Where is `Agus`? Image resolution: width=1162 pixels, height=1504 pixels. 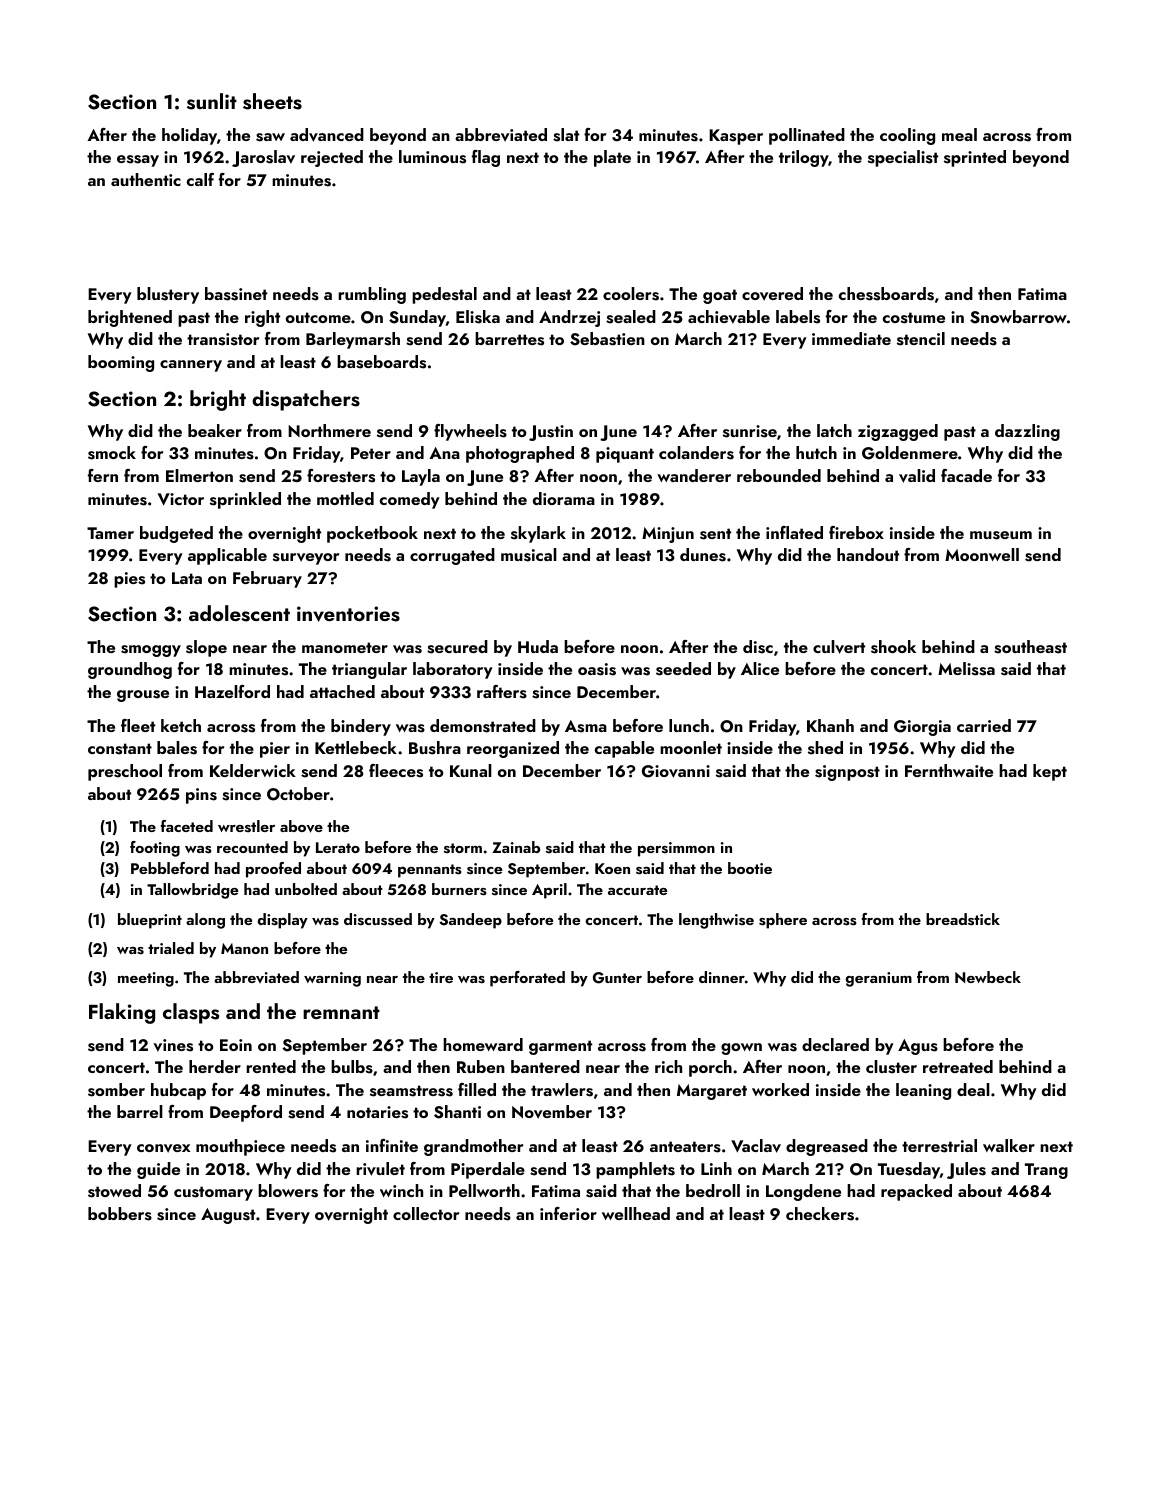 Agus is located at coordinates (918, 1047).
